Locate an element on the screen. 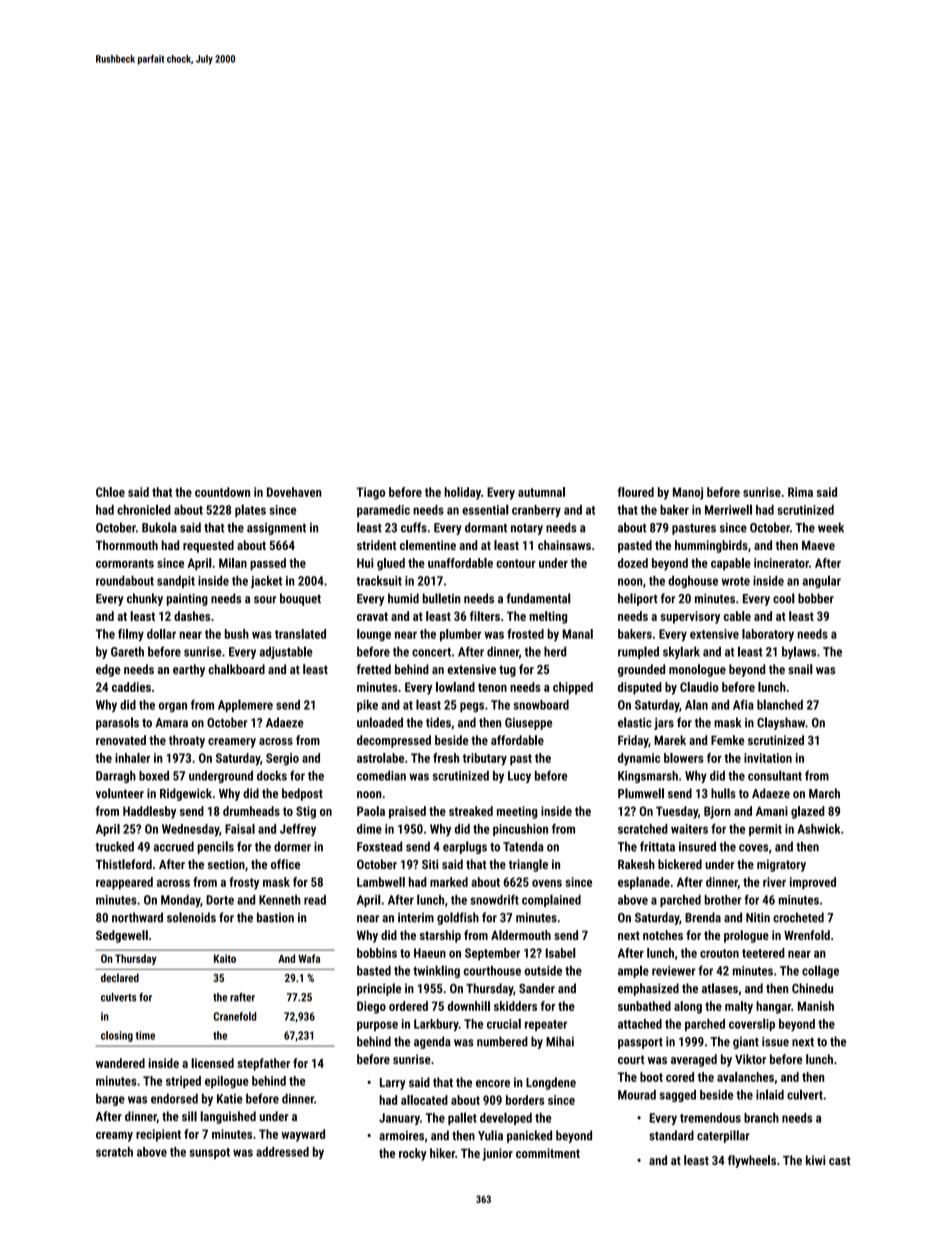 This screenshot has width=952, height=1233. addressed is located at coordinates (282, 1152).
